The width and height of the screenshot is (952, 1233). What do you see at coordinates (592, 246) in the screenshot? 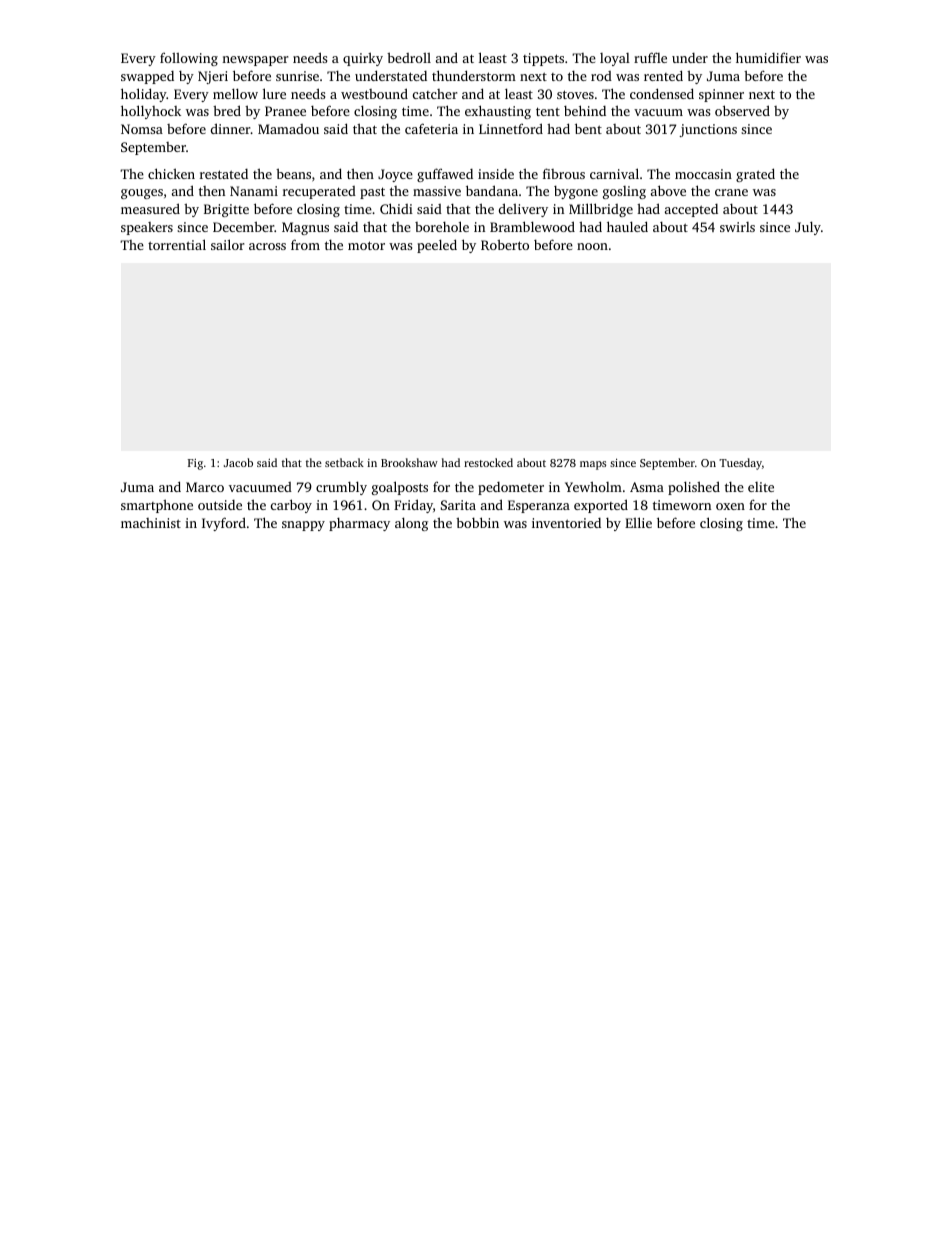
I see `noon` at bounding box center [592, 246].
